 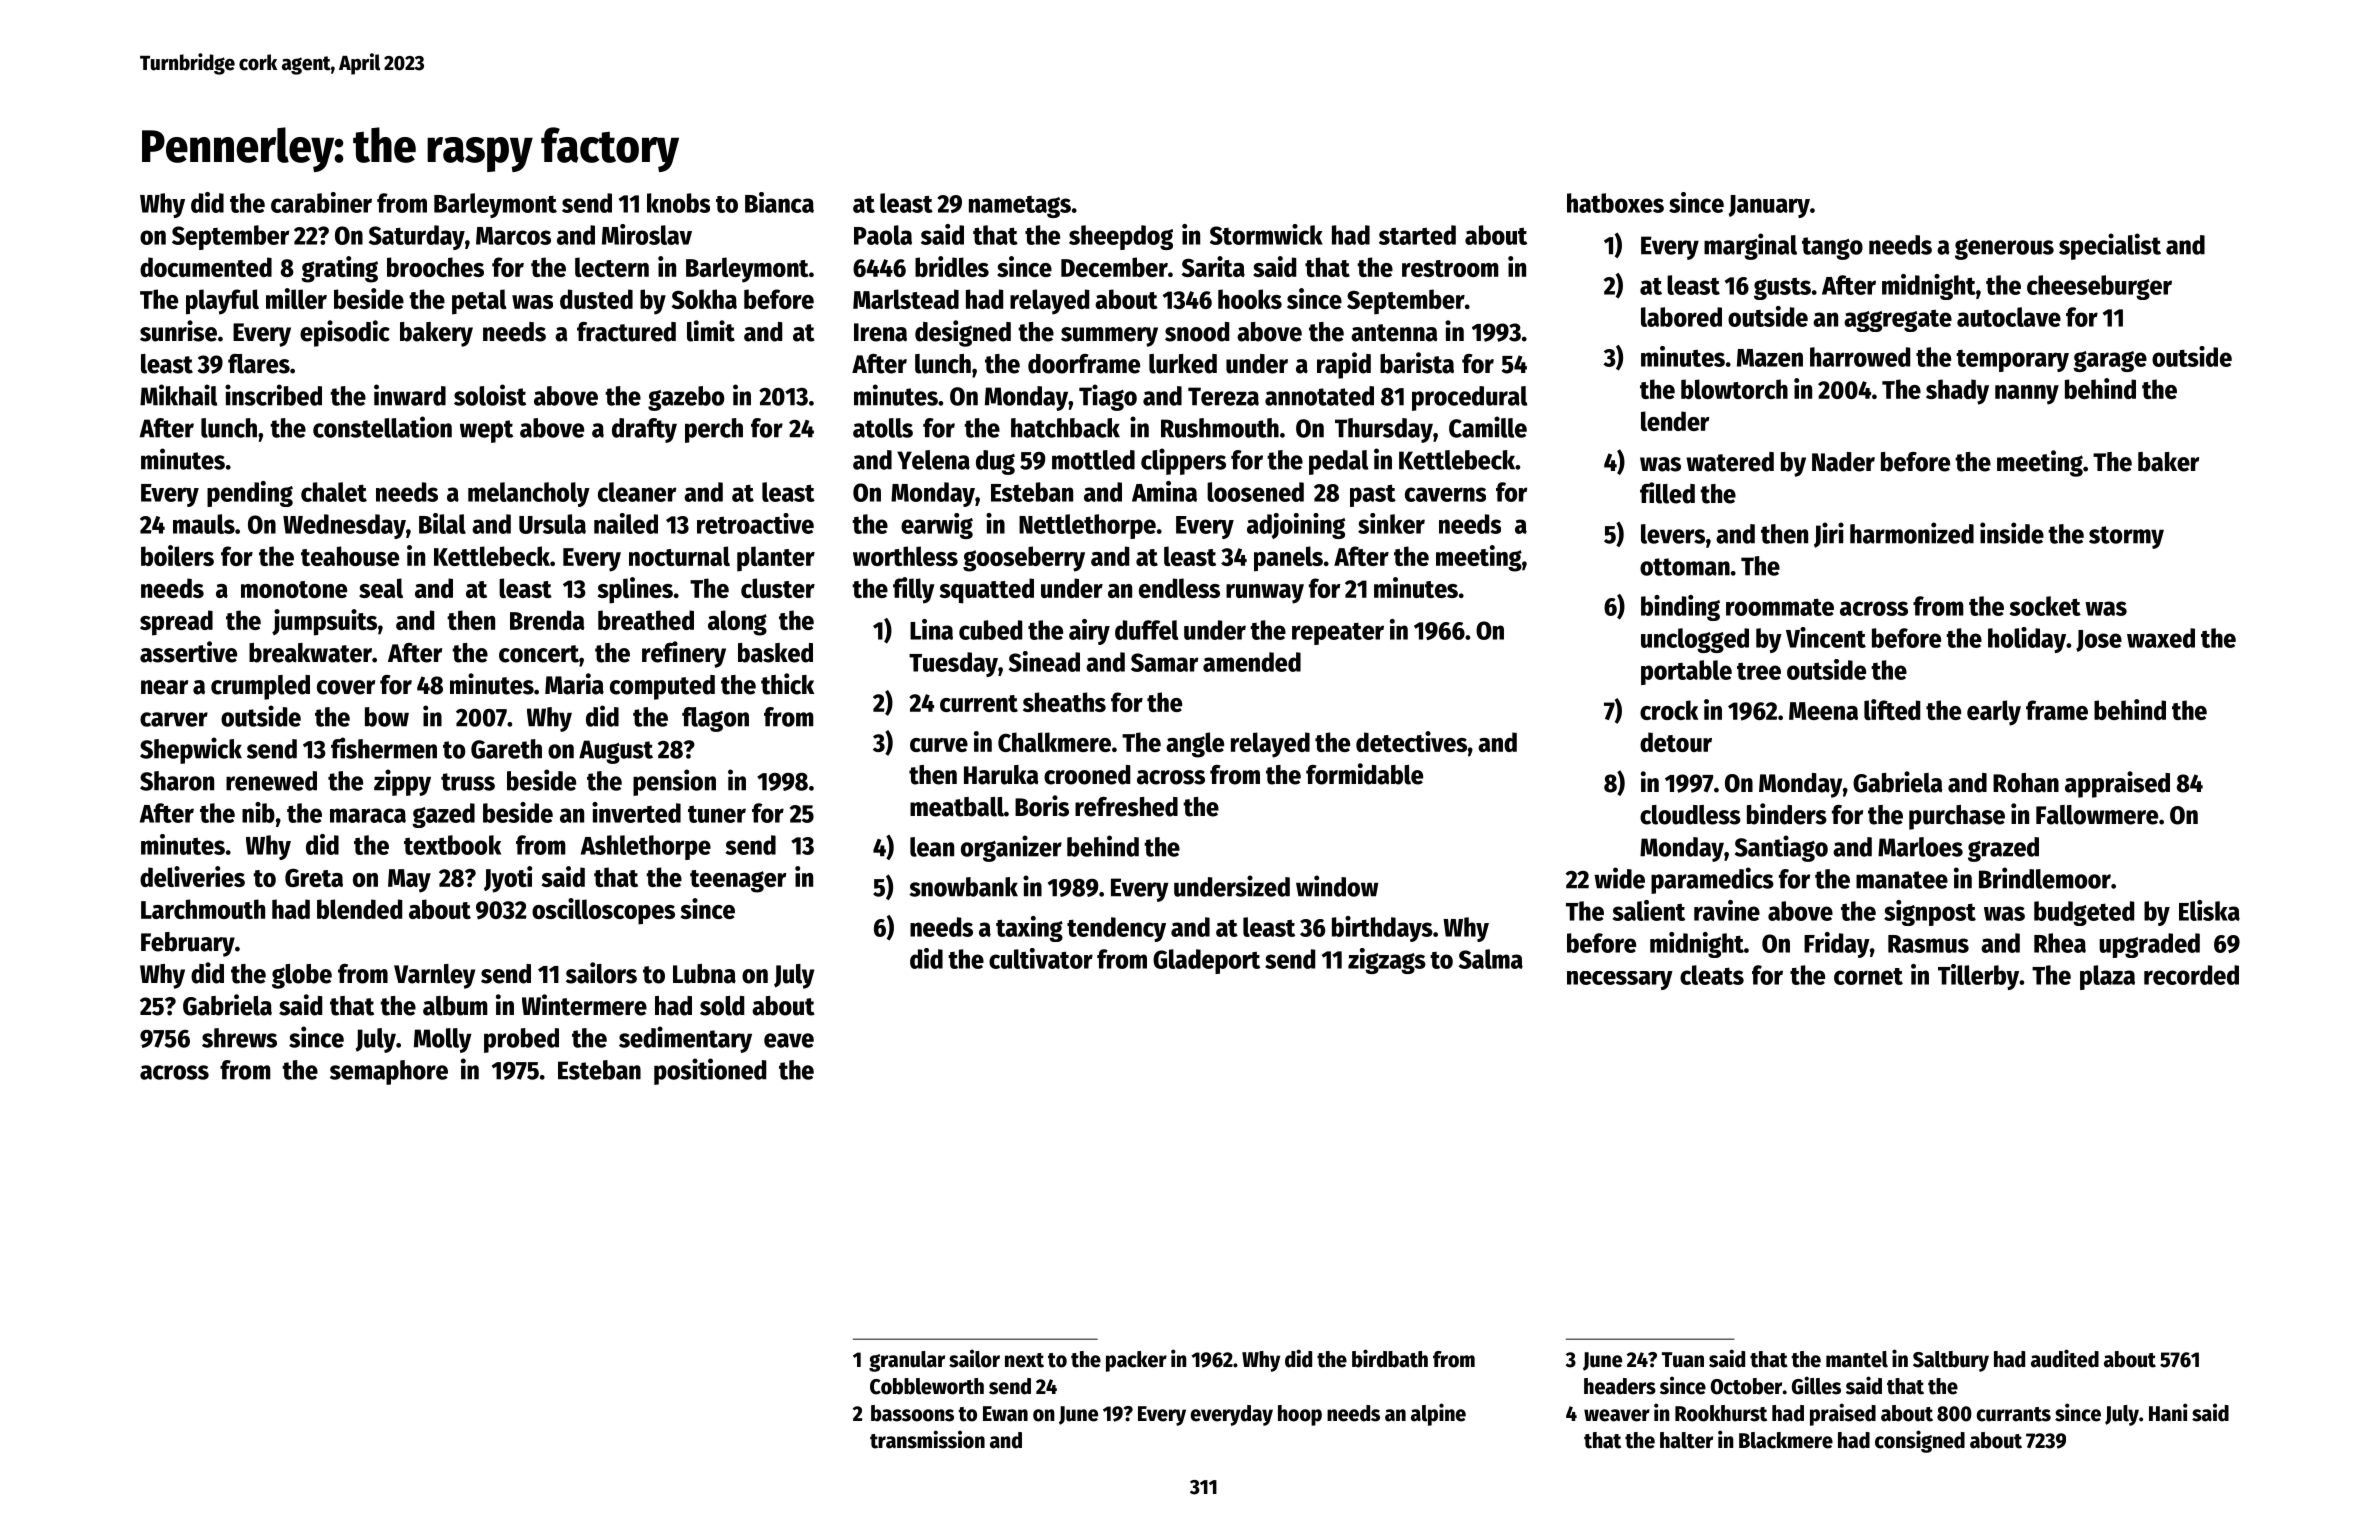 I want to click on Ewan, so click(x=1005, y=1414).
